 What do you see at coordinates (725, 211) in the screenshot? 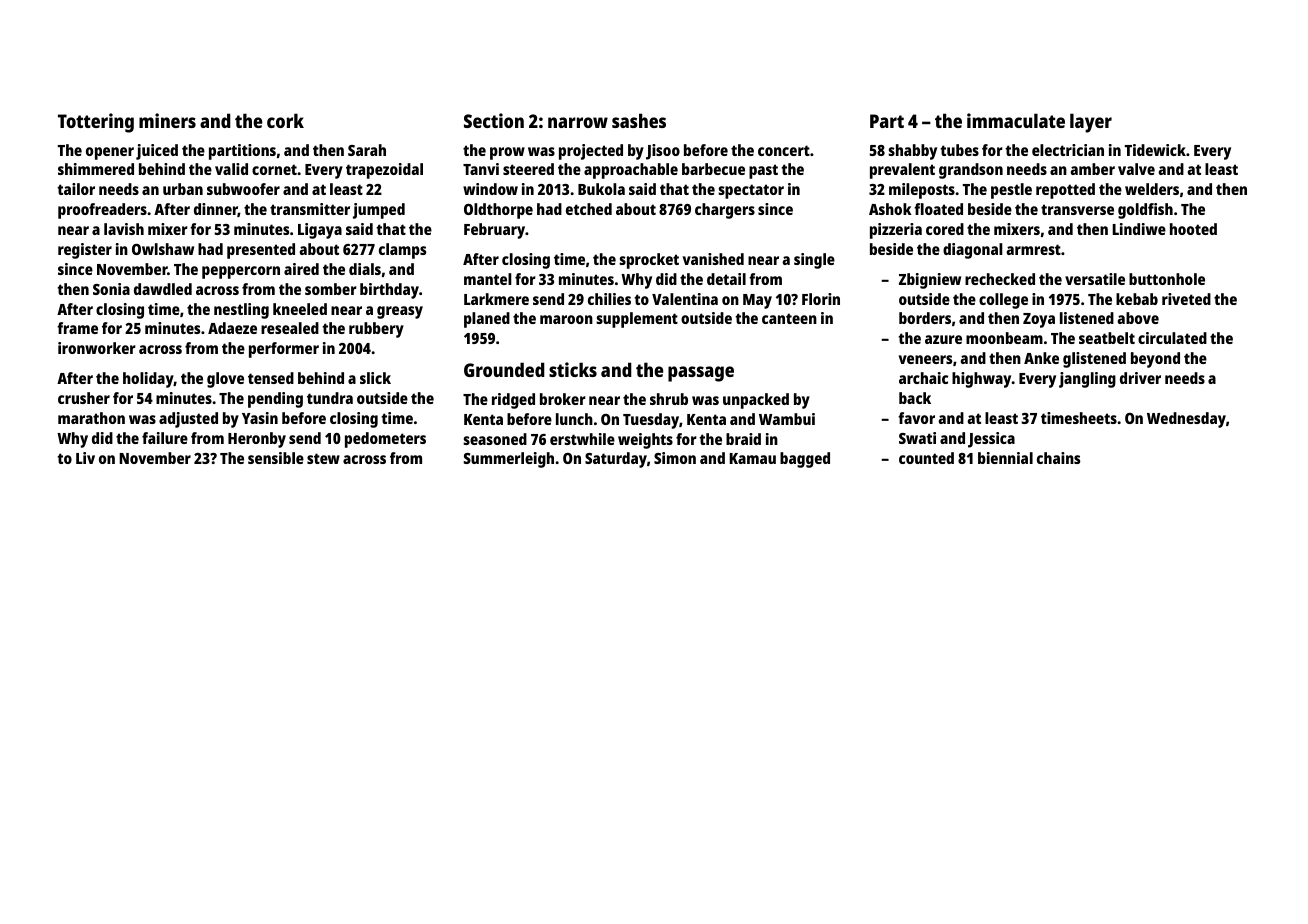
I see `chargers` at bounding box center [725, 211].
